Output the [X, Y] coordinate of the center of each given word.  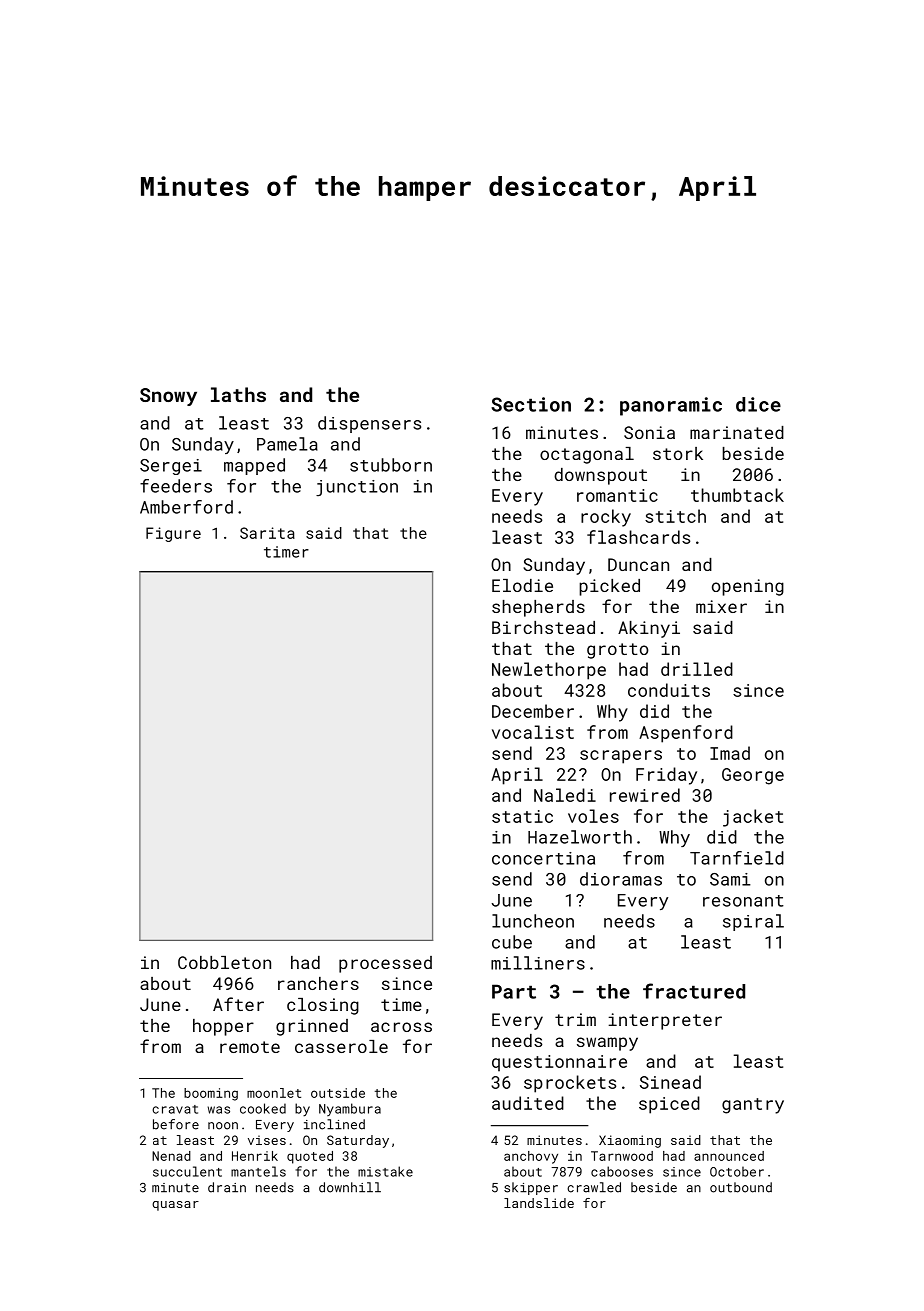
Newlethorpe [549, 671]
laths [238, 394]
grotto [618, 651]
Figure [173, 534]
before [176, 1124]
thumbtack [737, 495]
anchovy [531, 1157]
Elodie [522, 585]
